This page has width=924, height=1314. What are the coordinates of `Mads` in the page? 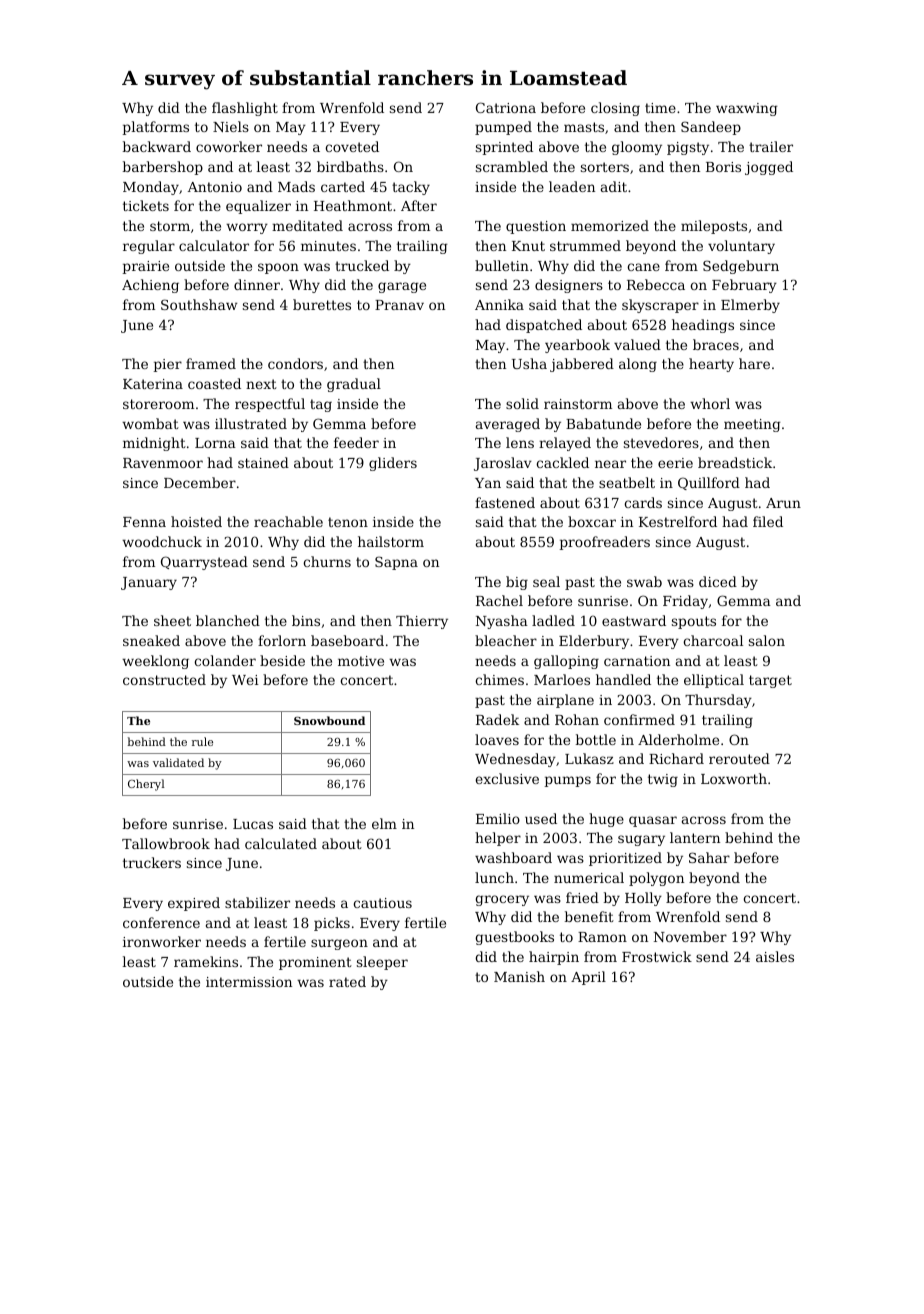 It's located at (296, 186).
